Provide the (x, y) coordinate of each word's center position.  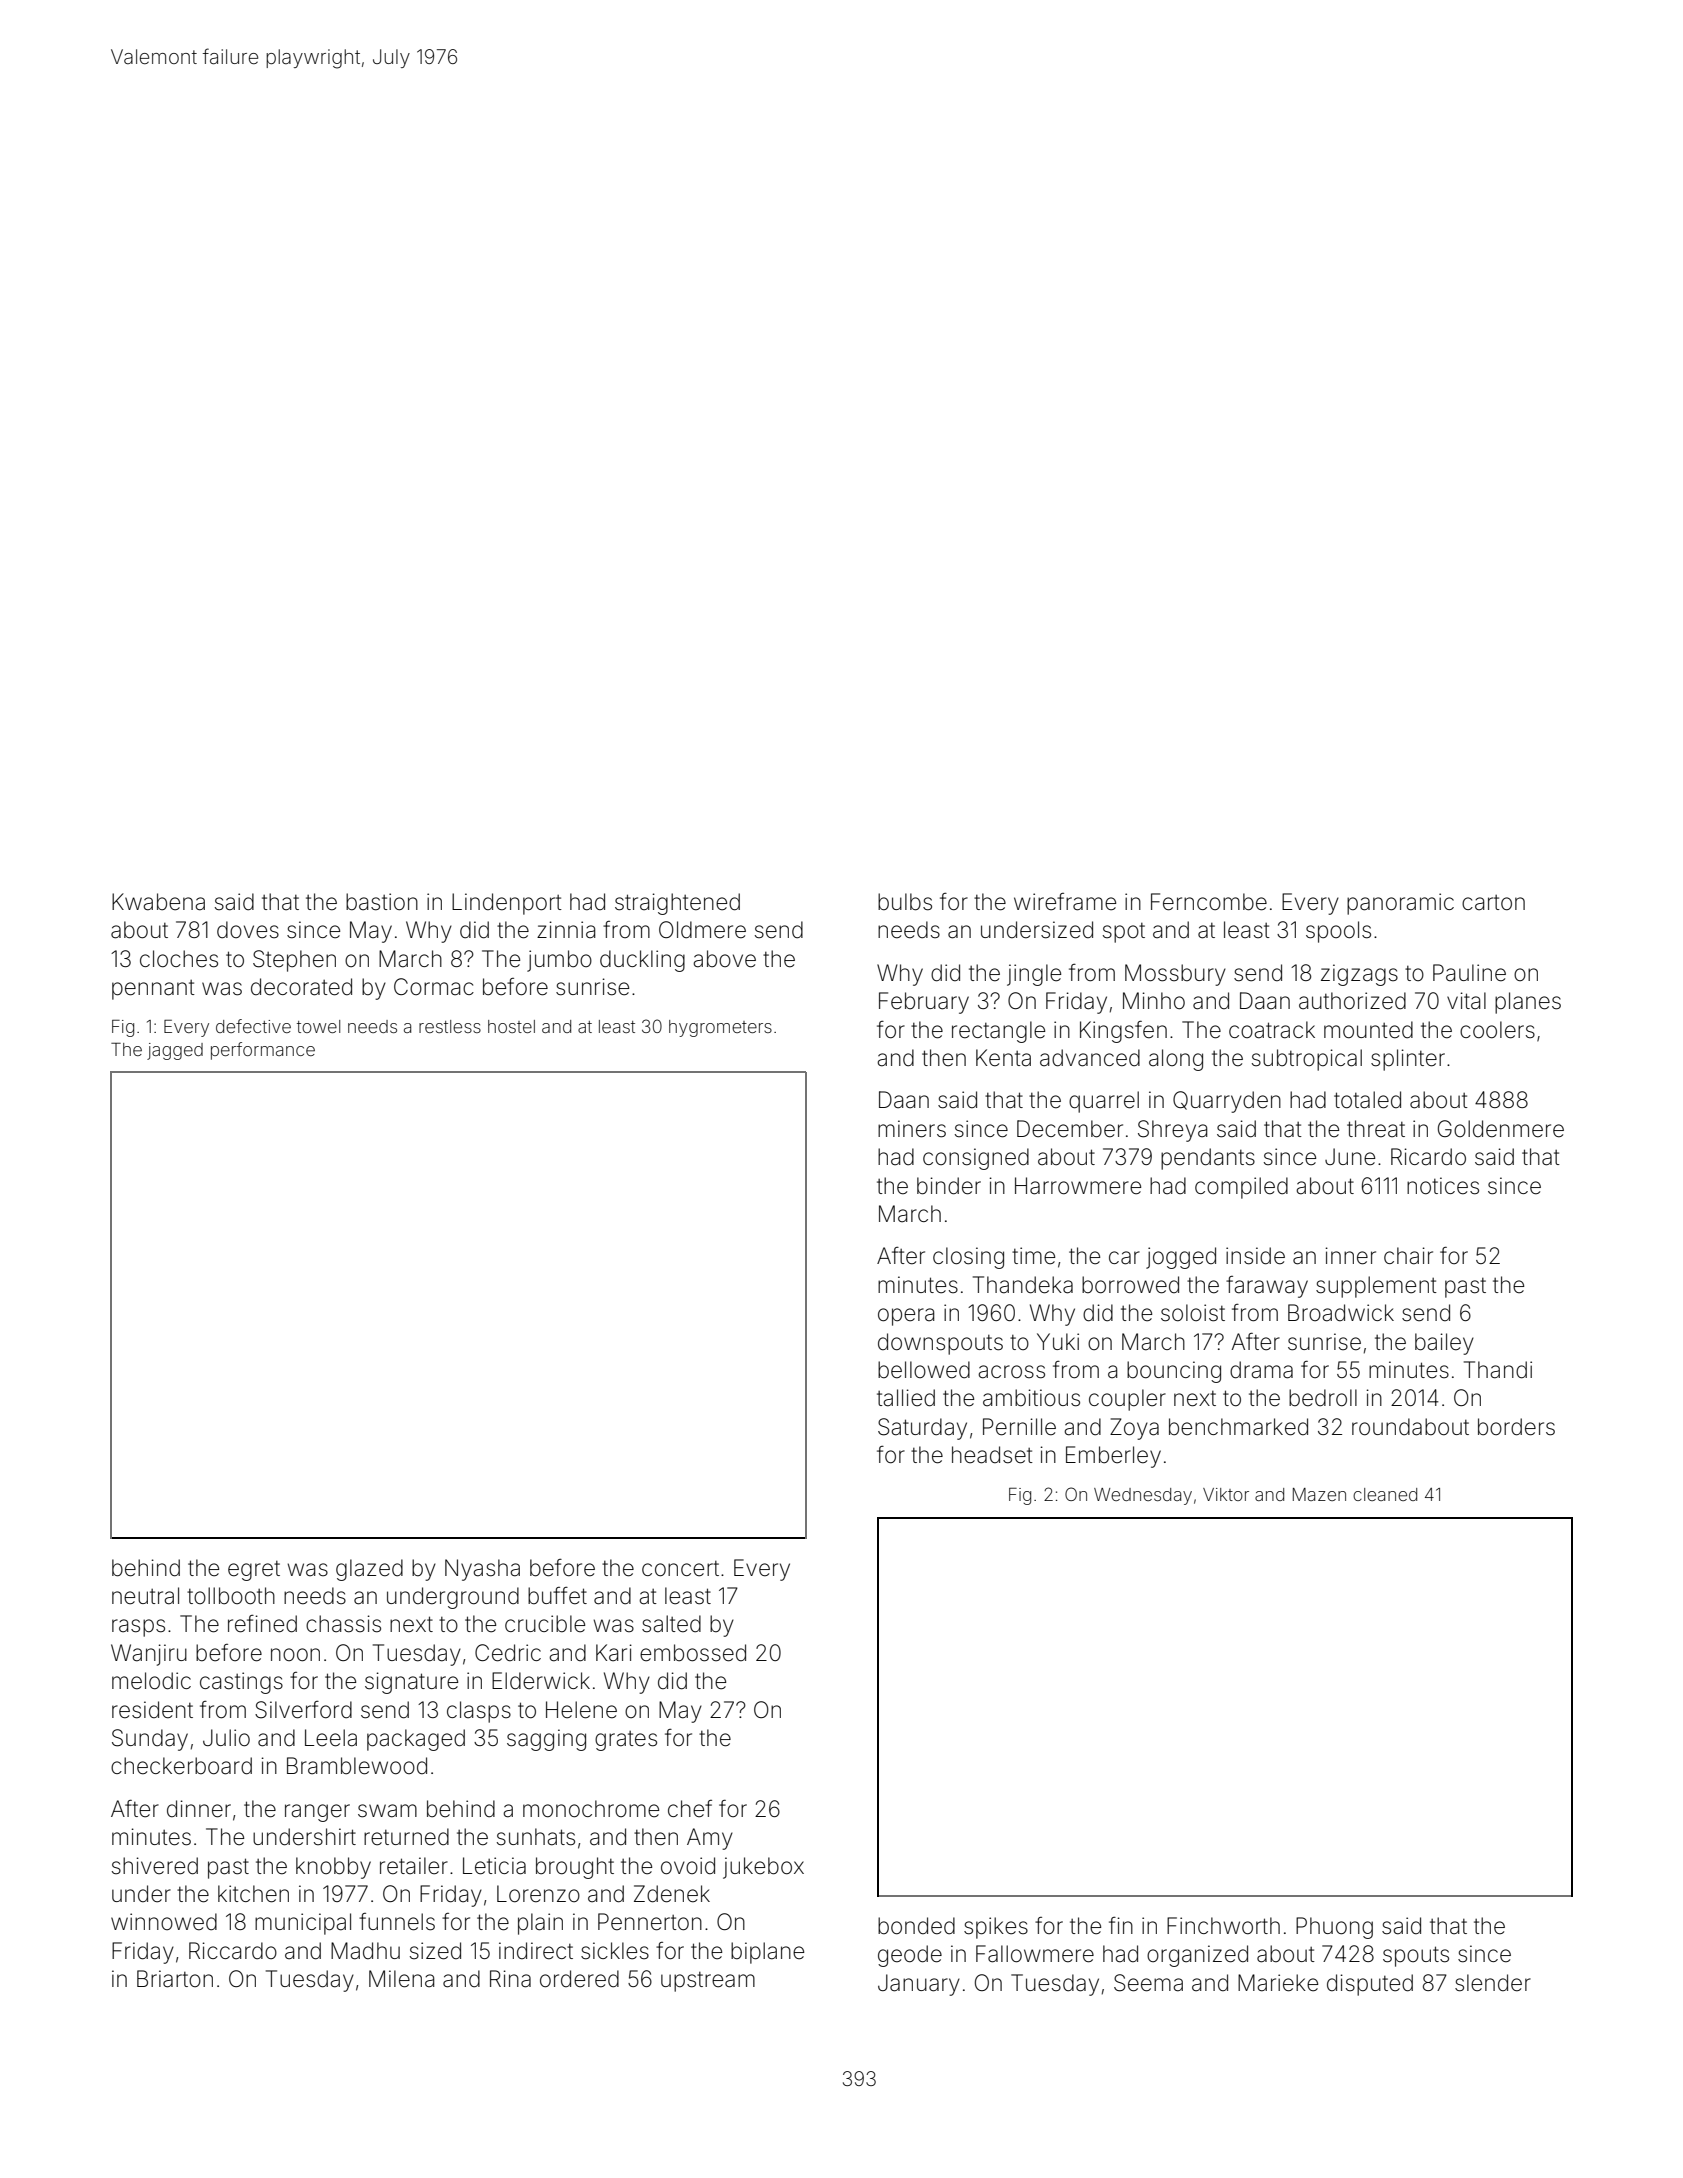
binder (949, 1186)
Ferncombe (1209, 902)
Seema (1148, 1983)
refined (262, 1624)
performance (263, 1051)
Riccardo (233, 1951)
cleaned (1385, 1494)
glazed (369, 1570)
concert (680, 1569)
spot (1124, 933)
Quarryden (1227, 1102)
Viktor (1226, 1494)
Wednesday (1143, 1496)
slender (1493, 1983)
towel (318, 1026)
